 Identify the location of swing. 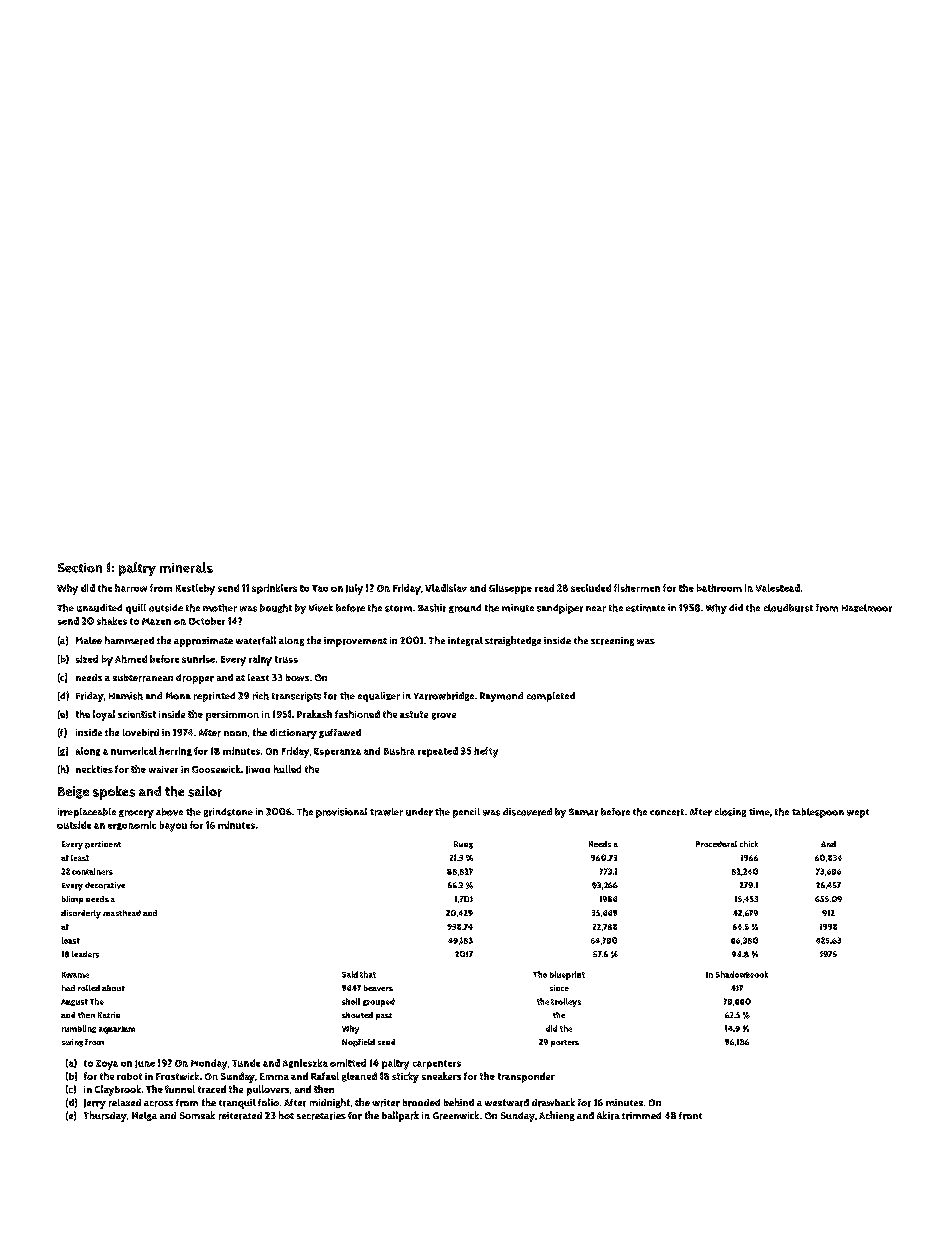
(72, 1043).
